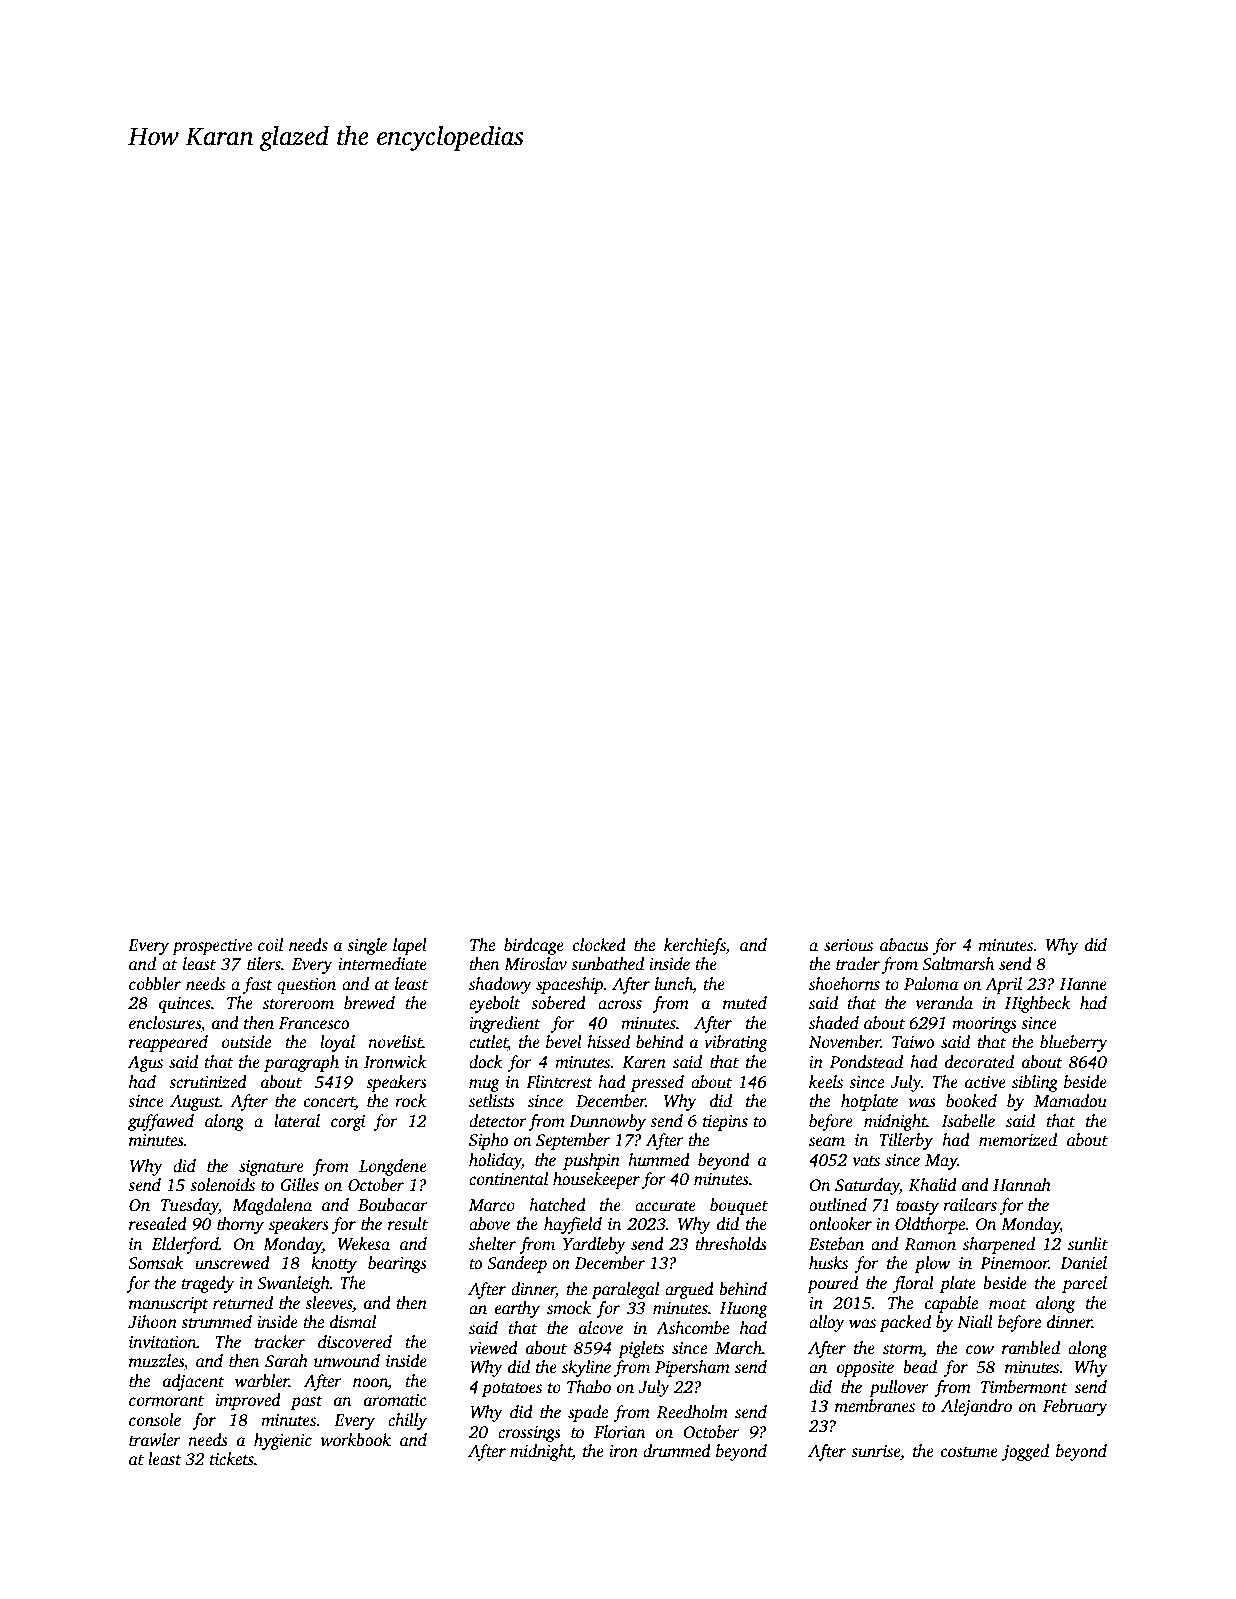  Describe the element at coordinates (738, 1347) in the image. I see `March` at that location.
